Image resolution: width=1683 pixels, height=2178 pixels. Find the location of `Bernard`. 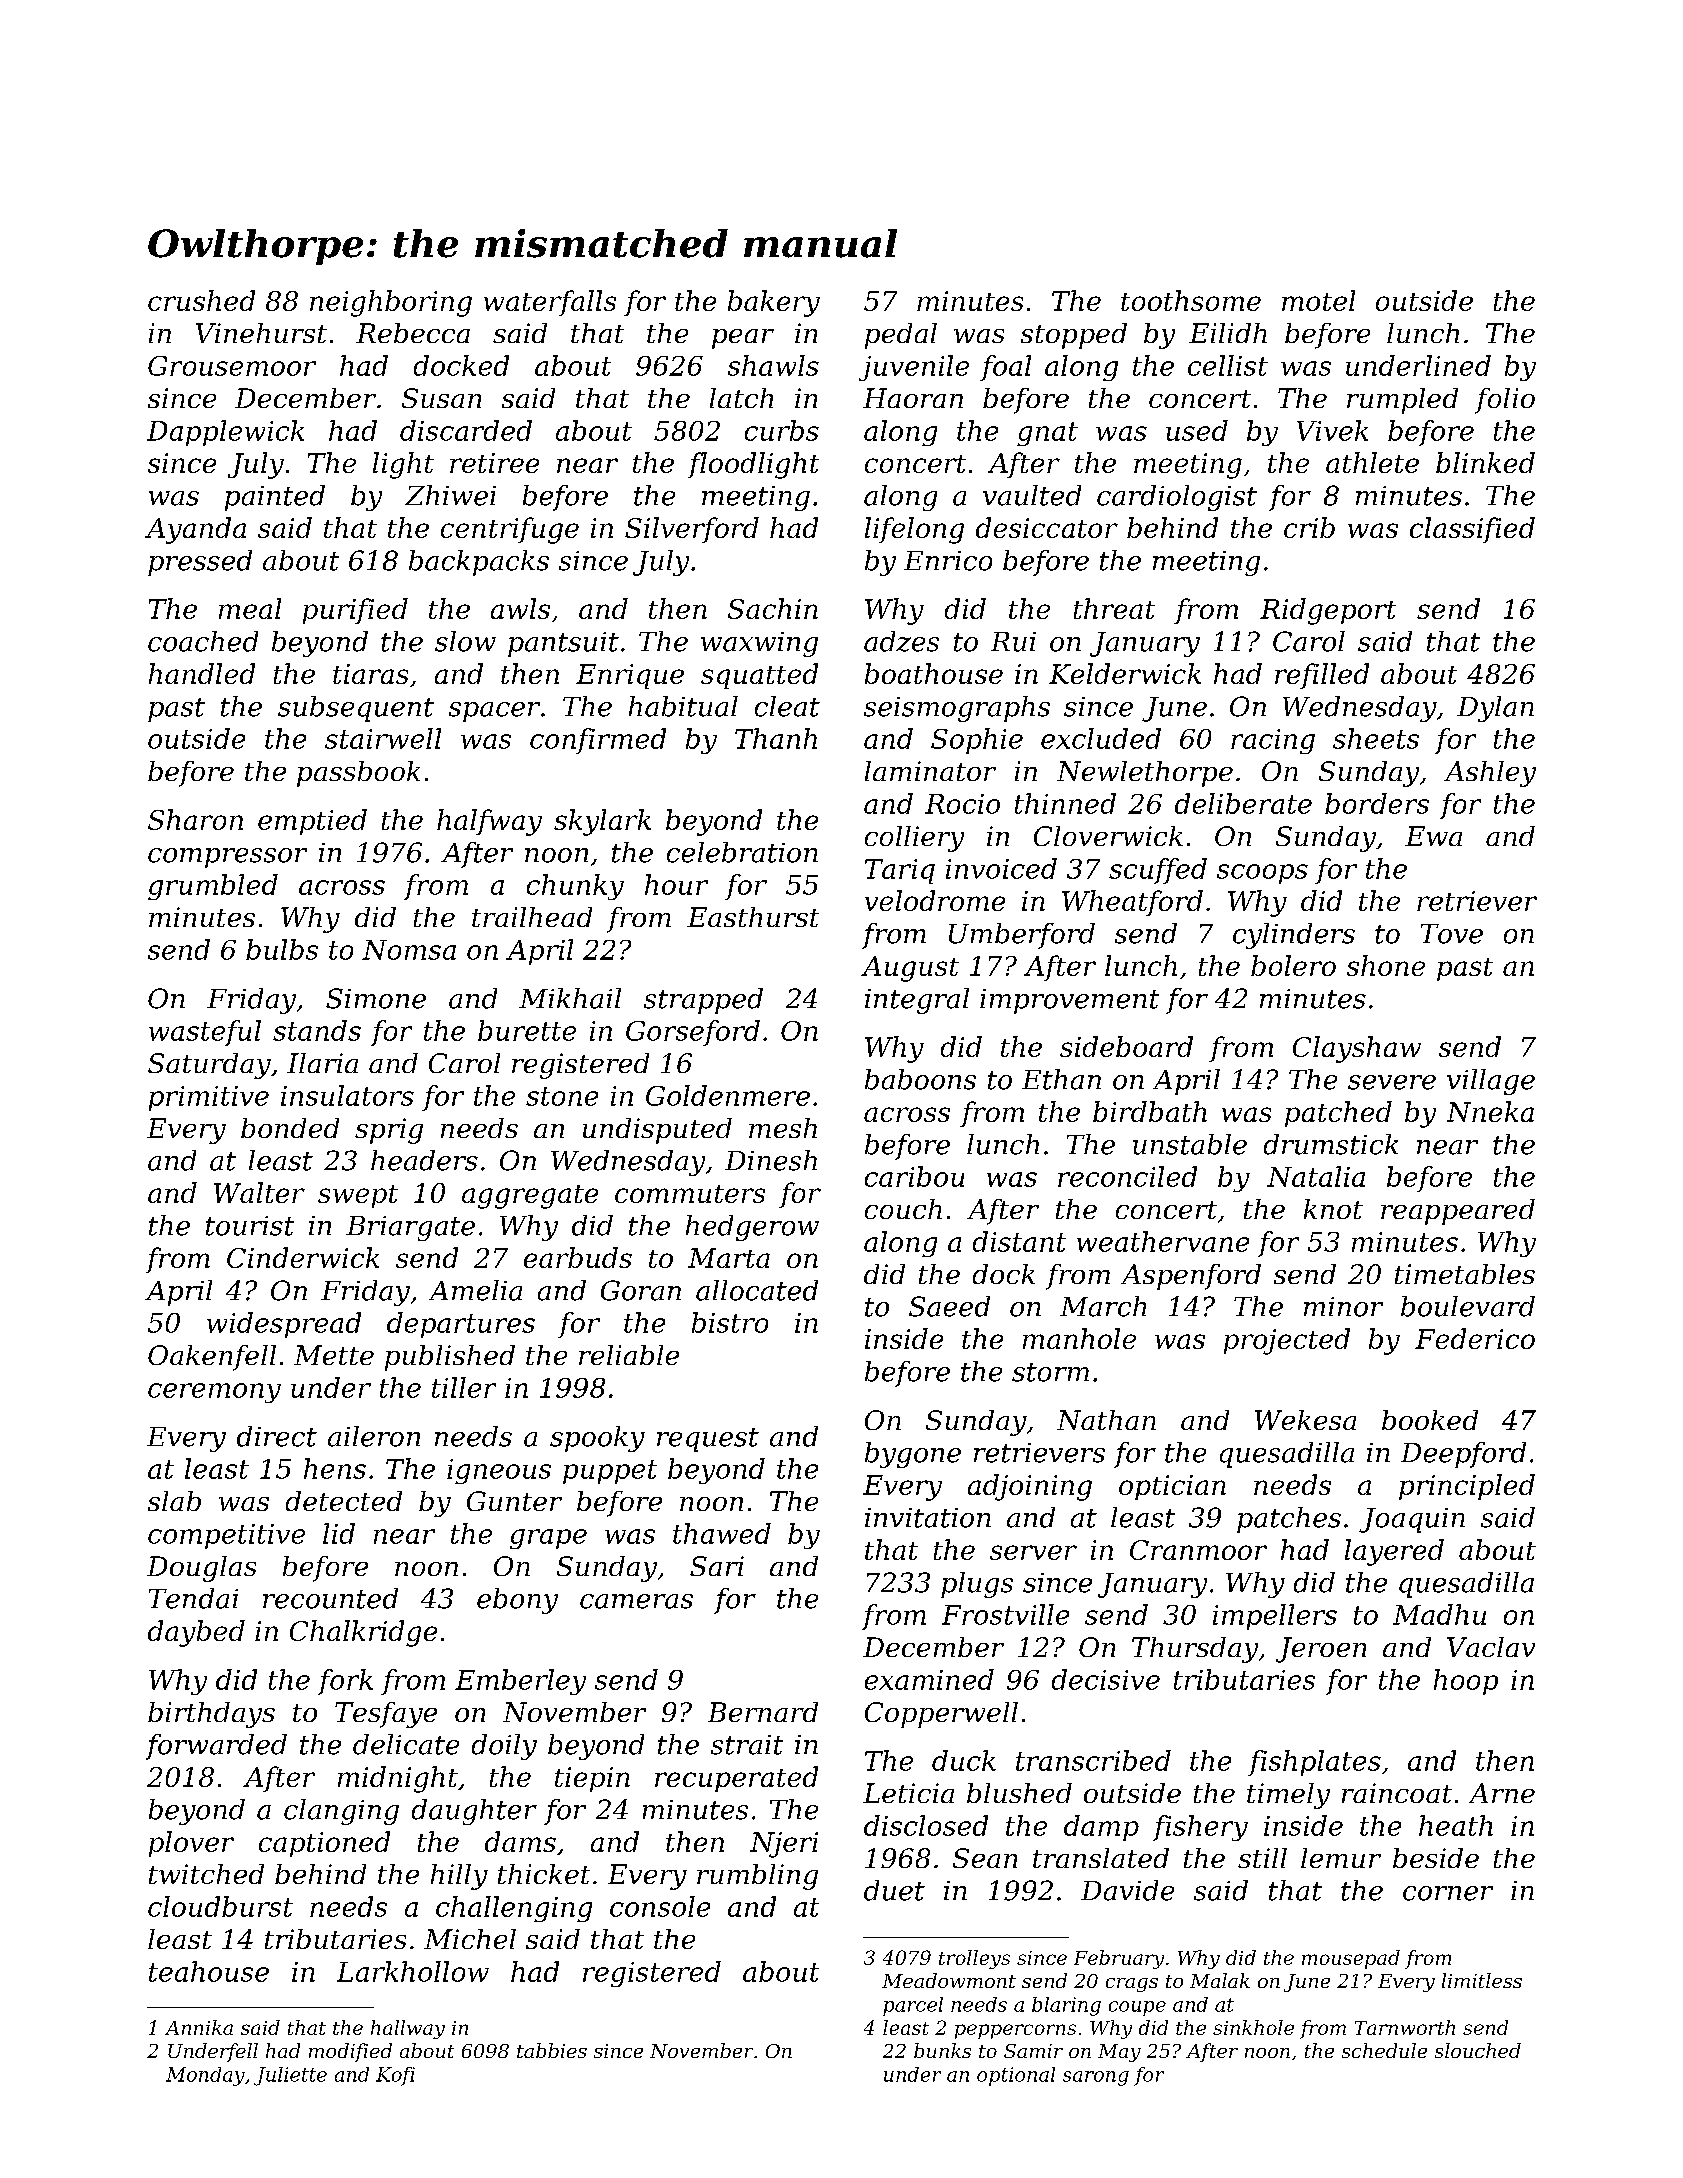

Bernard is located at coordinates (763, 1712).
